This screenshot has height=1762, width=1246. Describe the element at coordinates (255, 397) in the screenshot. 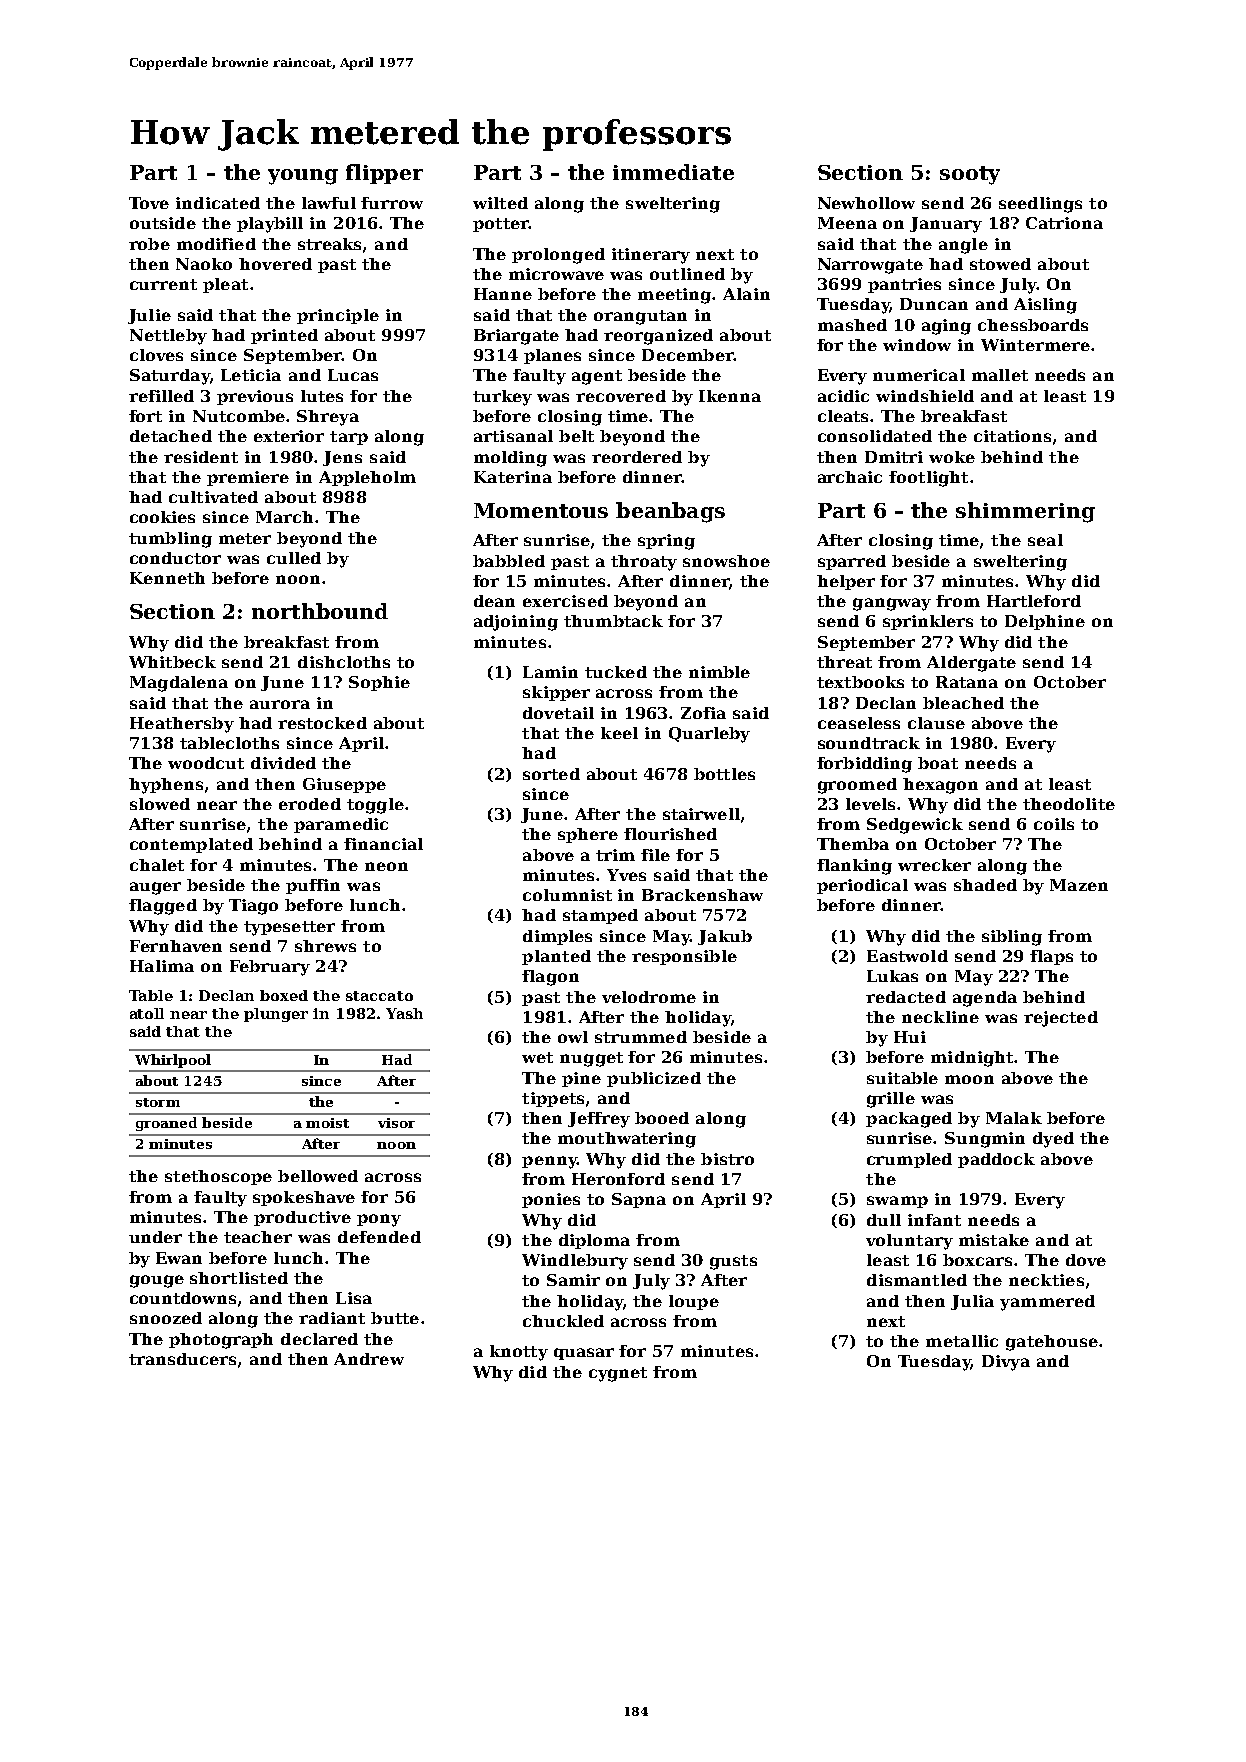

I see `previous` at that location.
